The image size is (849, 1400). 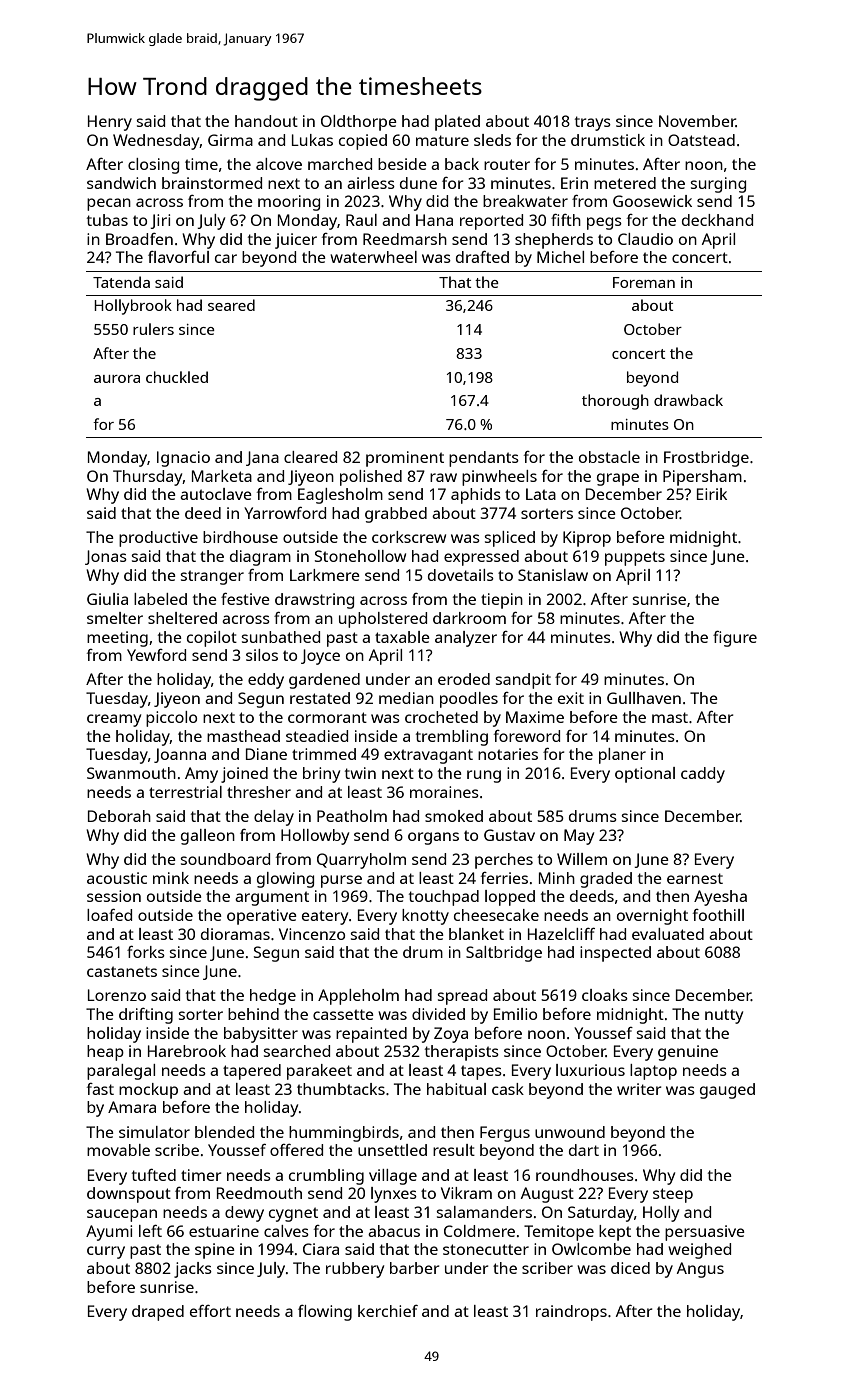 What do you see at coordinates (171, 878) in the screenshot?
I see `mink` at bounding box center [171, 878].
